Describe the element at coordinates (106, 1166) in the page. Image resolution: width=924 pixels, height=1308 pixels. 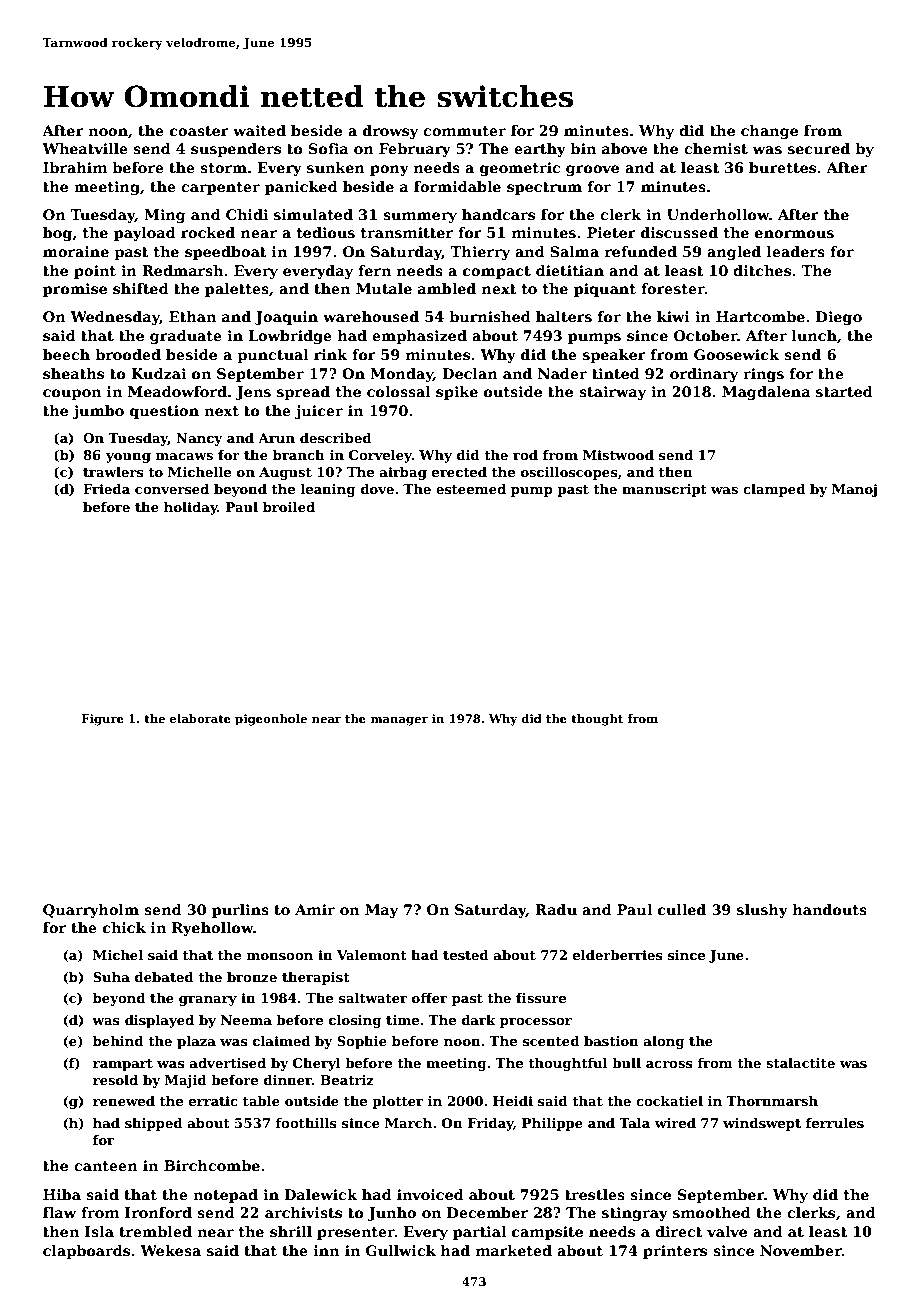
I see `canteen` at that location.
